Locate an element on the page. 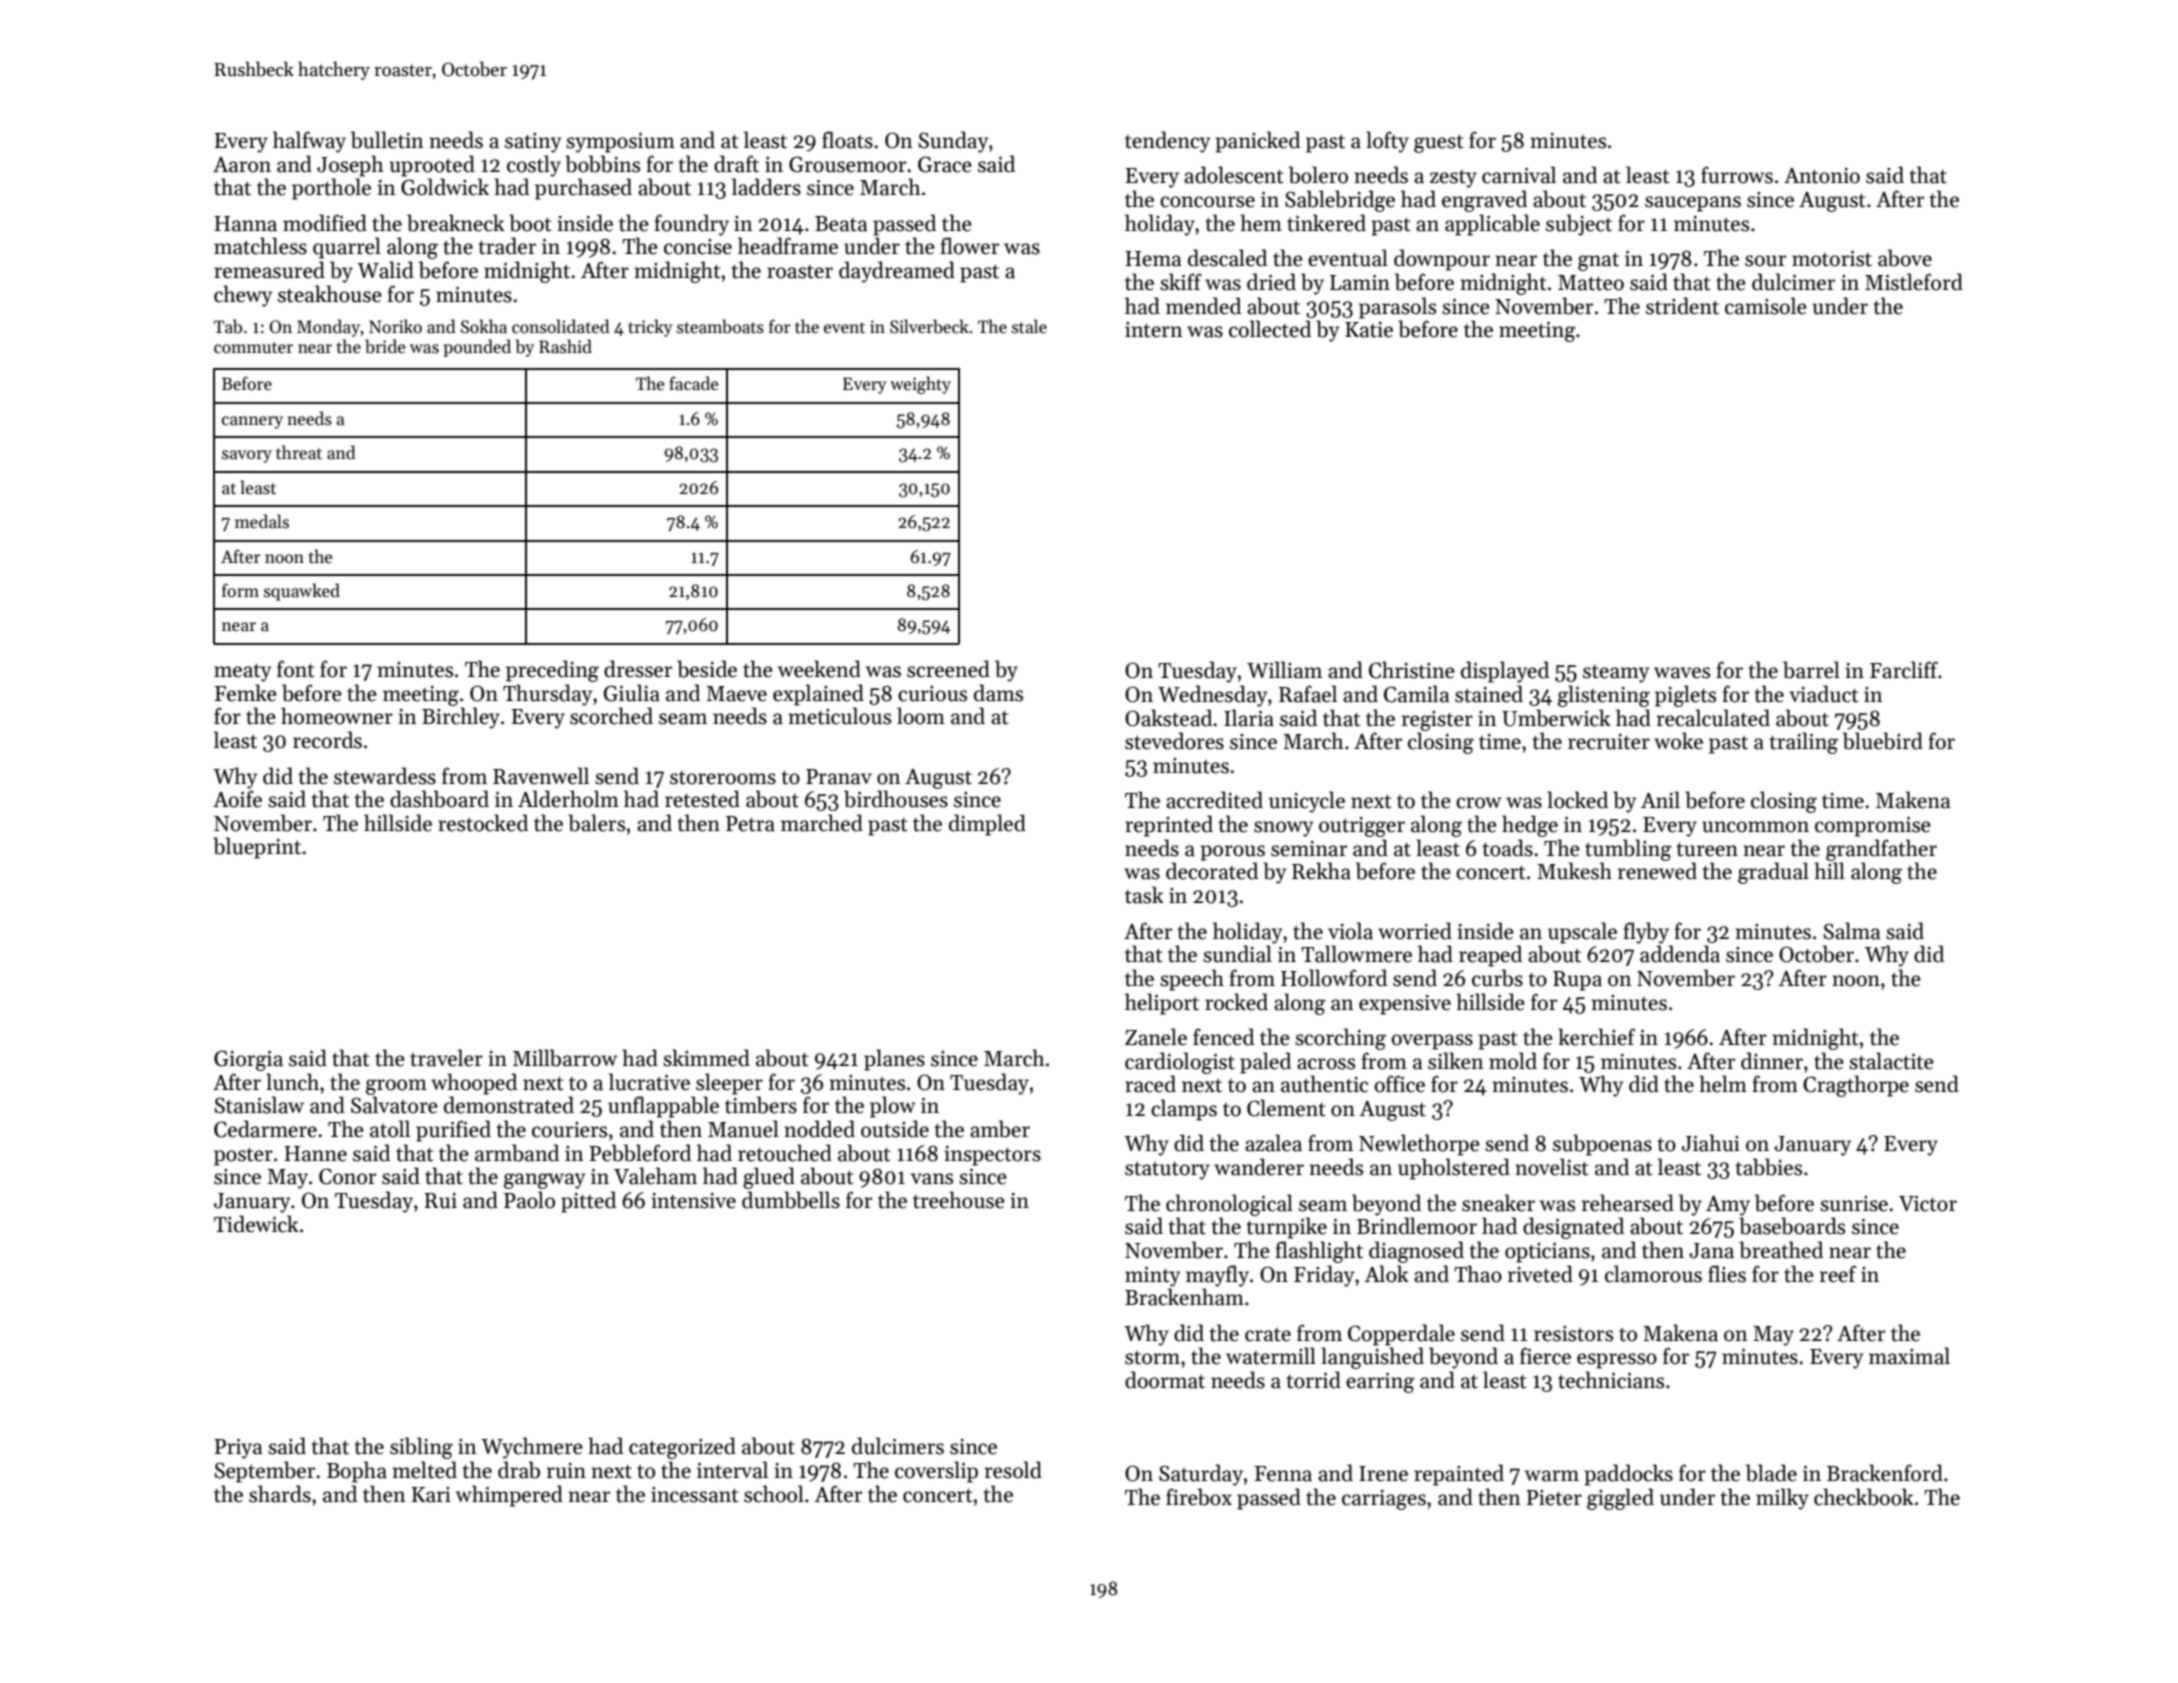 This page has height=1683, width=2178. turnpike is located at coordinates (1287, 1228).
